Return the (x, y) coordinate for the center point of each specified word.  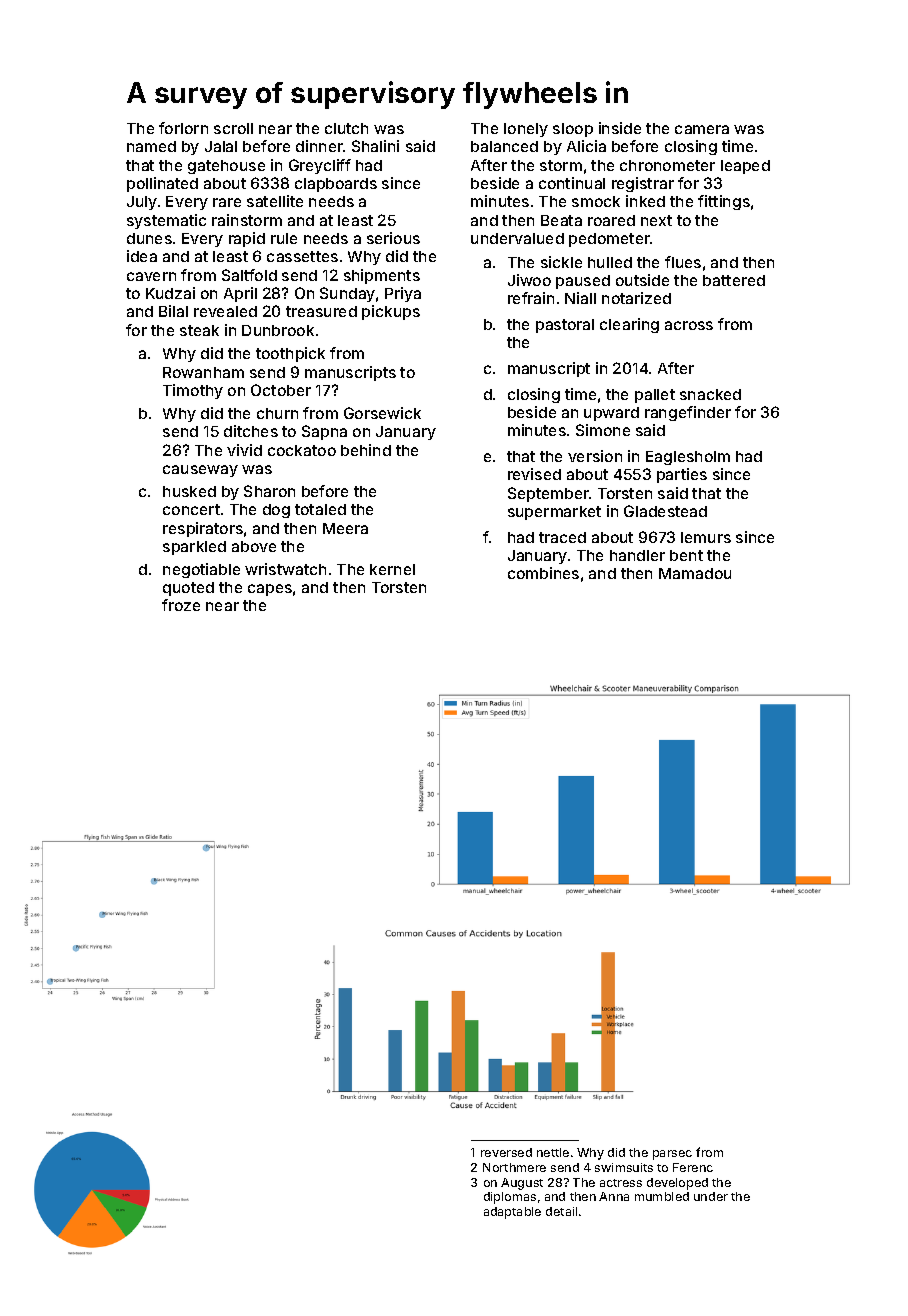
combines (543, 573)
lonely (526, 130)
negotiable (201, 570)
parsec (672, 1155)
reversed (506, 1152)
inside (620, 128)
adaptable (512, 1213)
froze (181, 605)
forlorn (183, 128)
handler (637, 555)
